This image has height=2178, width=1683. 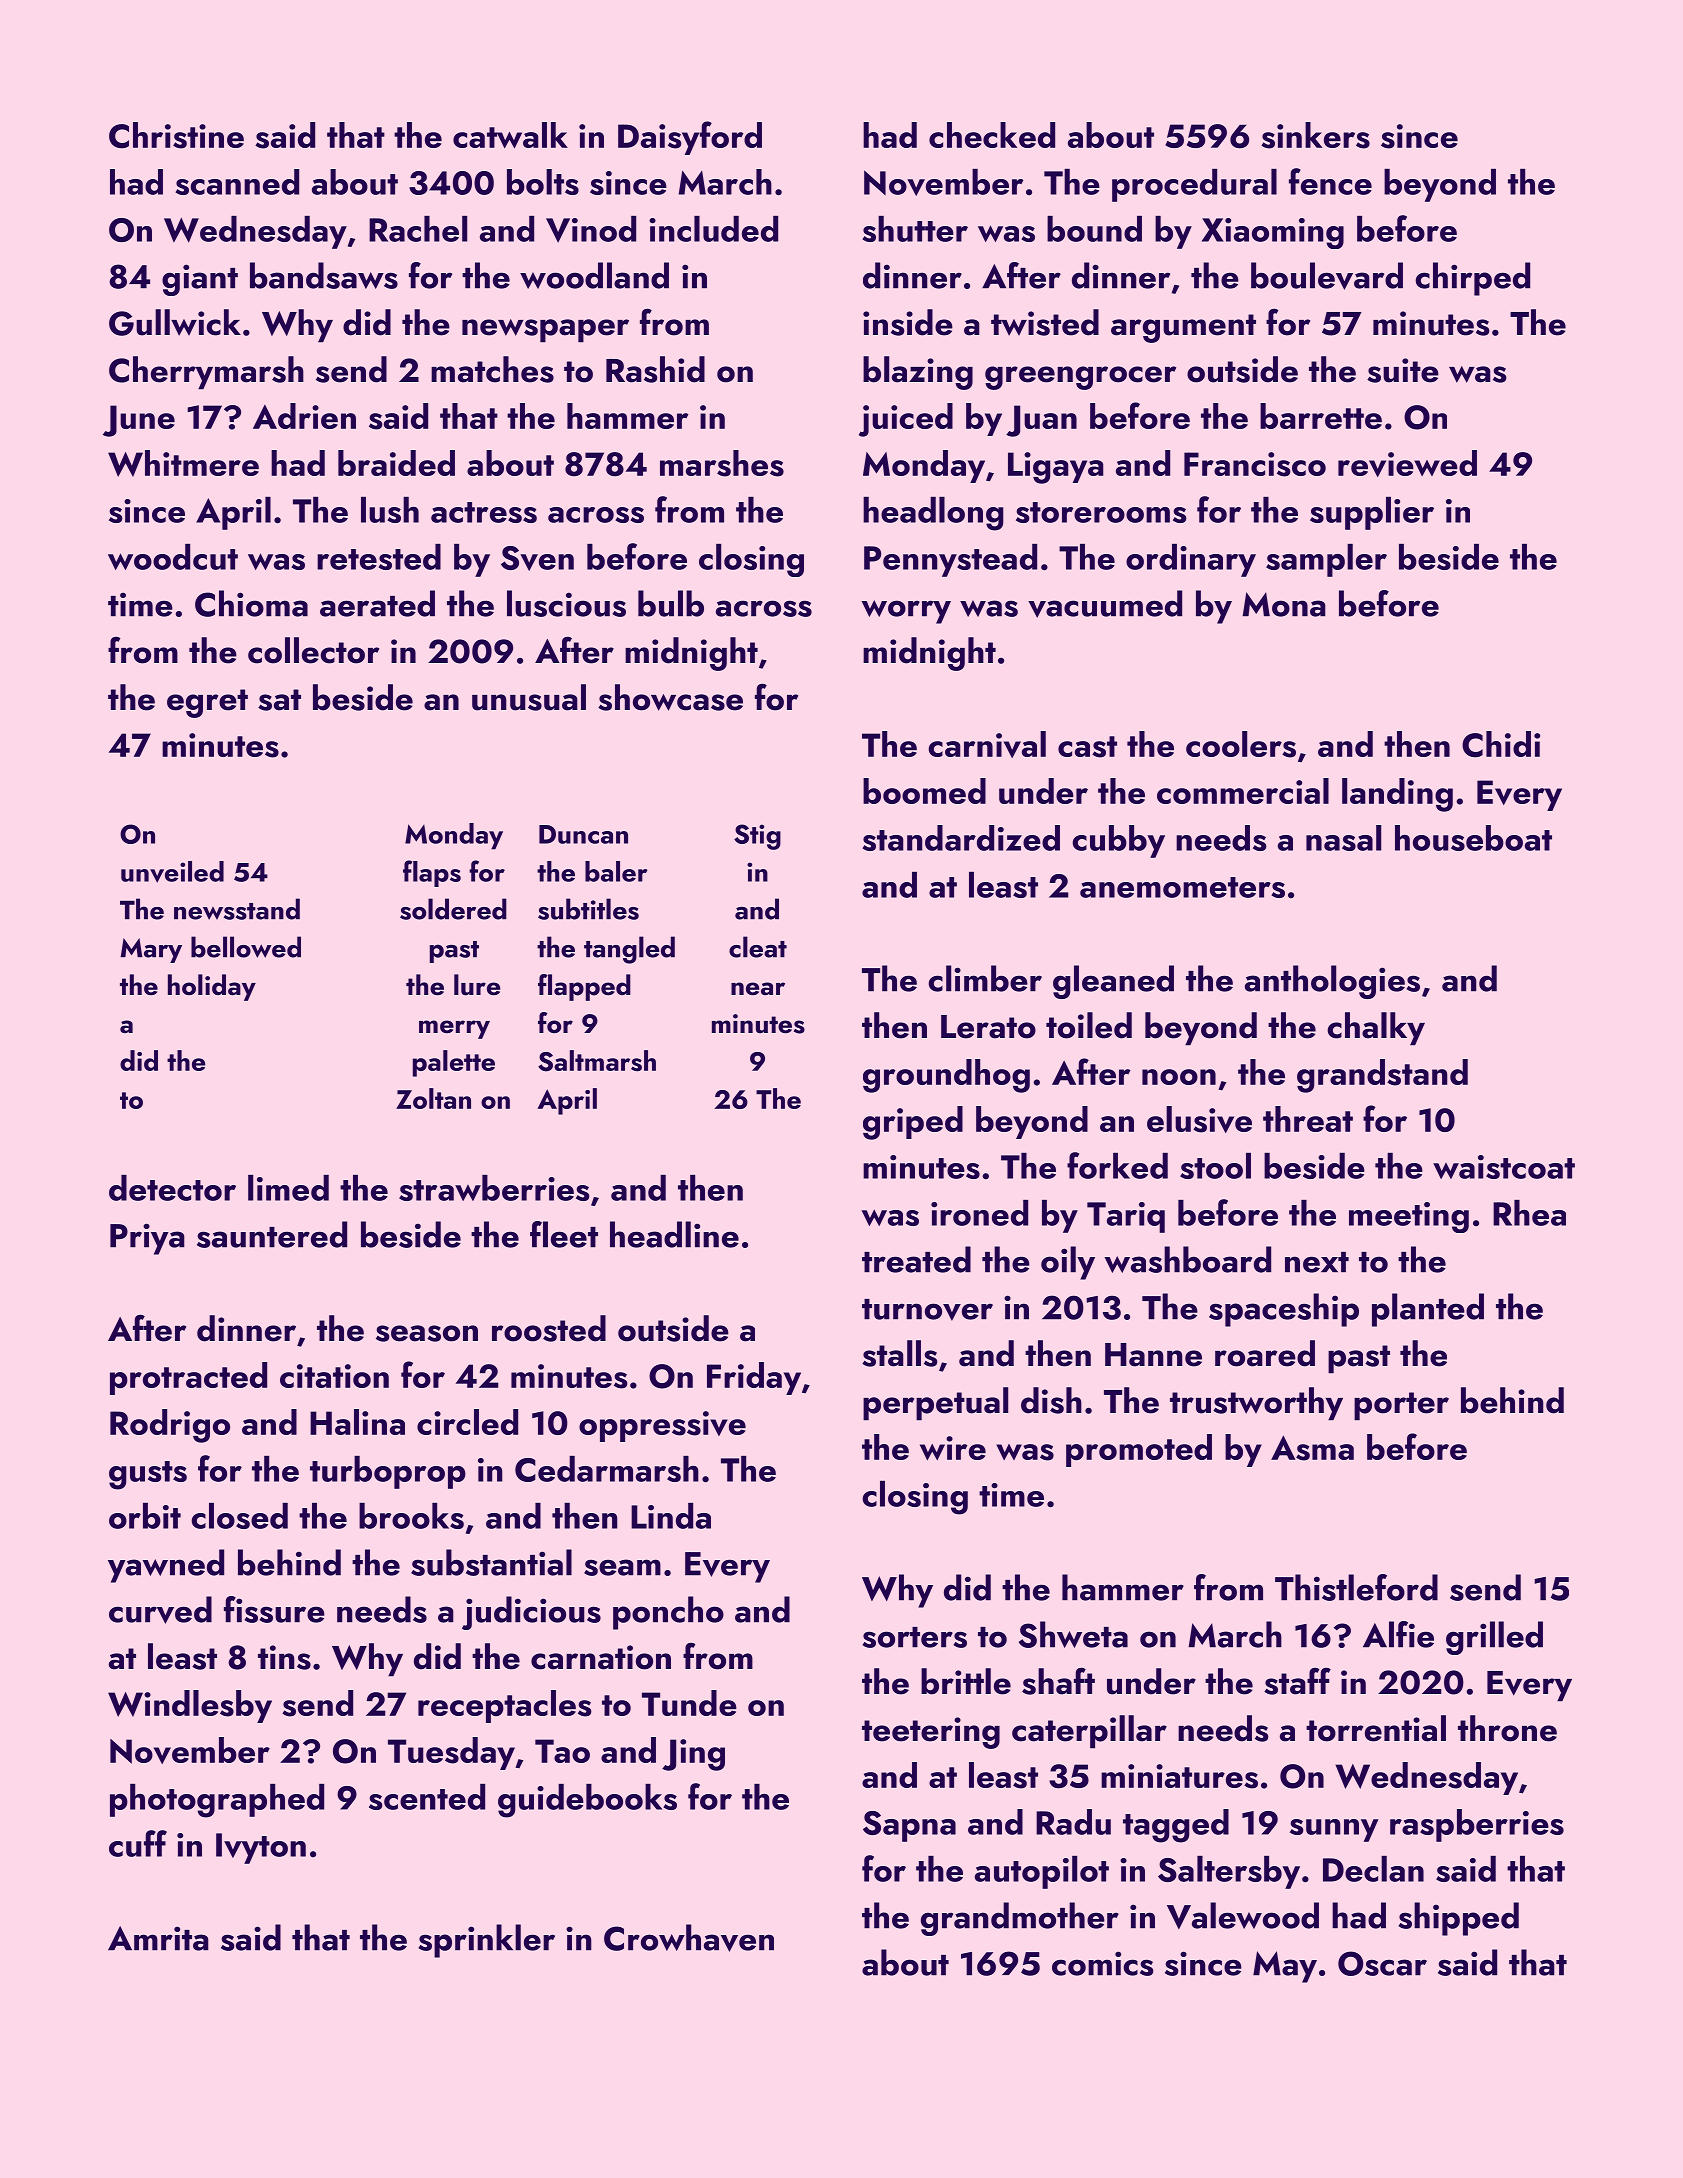 I want to click on coolers, so click(x=1241, y=744).
